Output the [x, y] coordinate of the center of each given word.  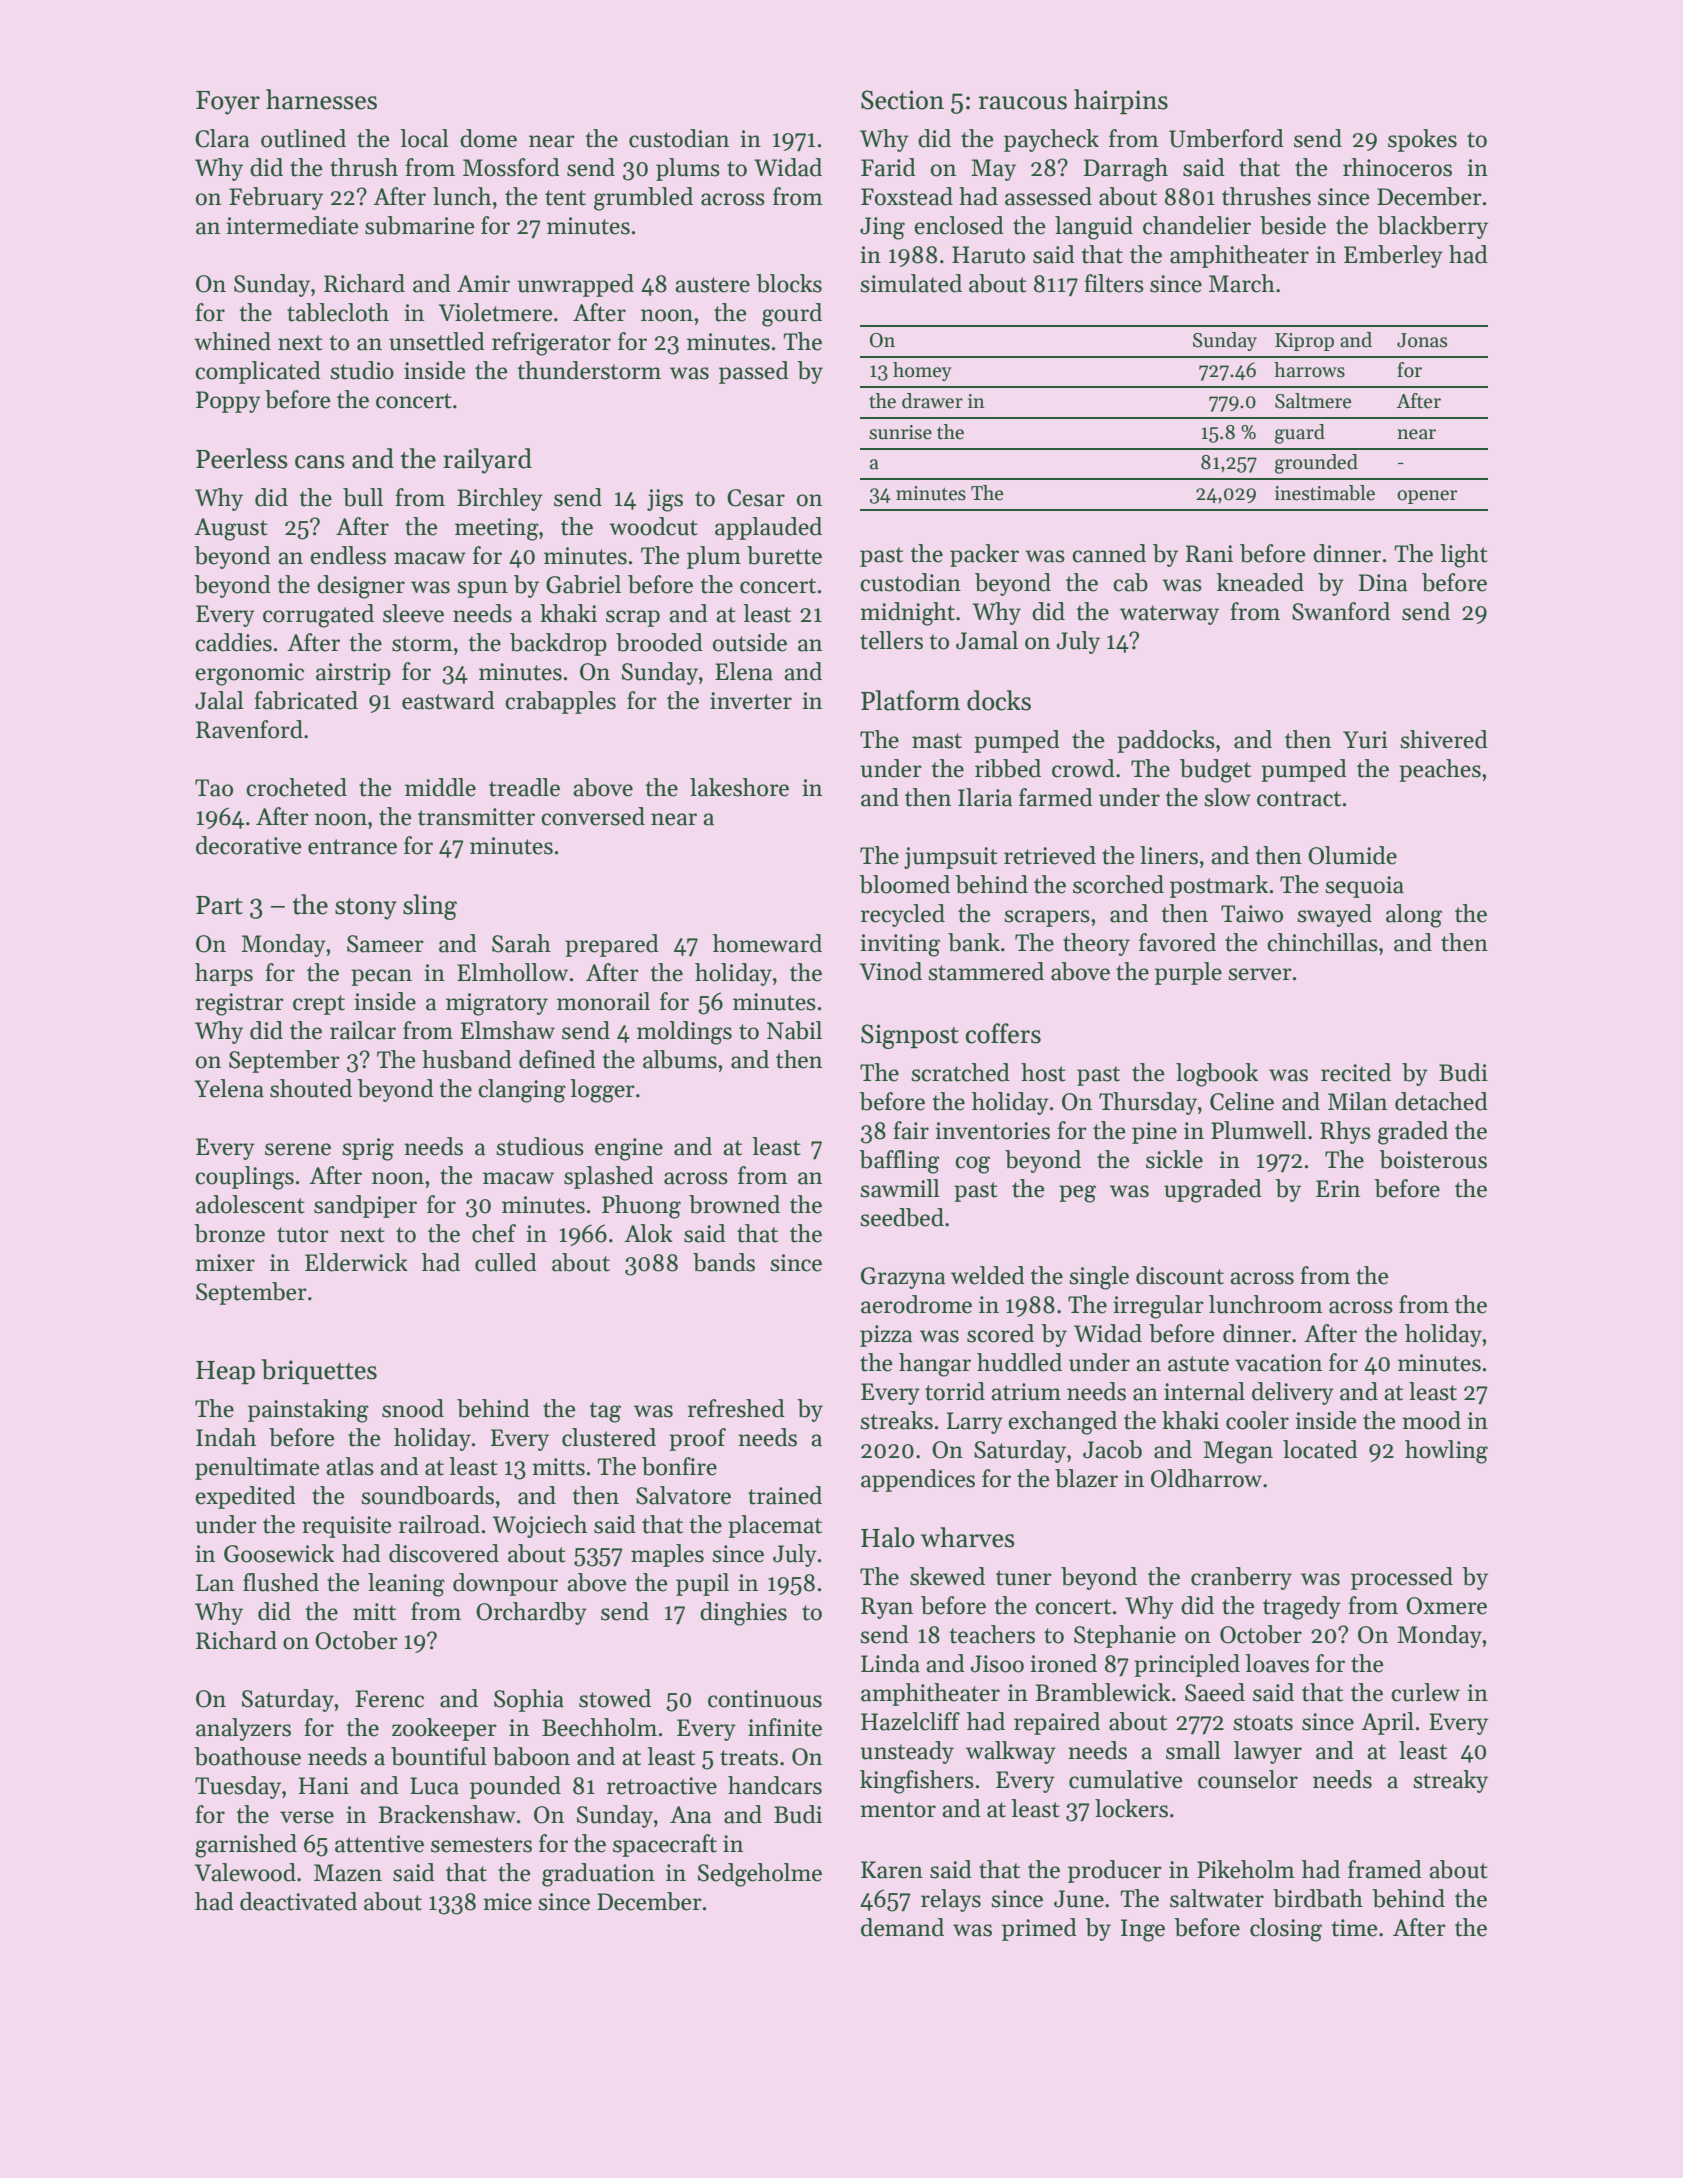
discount [1180, 1275]
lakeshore [739, 787]
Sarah [521, 943]
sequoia [1364, 887]
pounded [515, 1787]
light [1464, 556]
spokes [1422, 140]
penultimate [257, 1468]
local [424, 138]
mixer [225, 1263]
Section [902, 100]
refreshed [736, 1408]
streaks [896, 1420]
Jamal [987, 640]
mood [1431, 1420]
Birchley [500, 499]
